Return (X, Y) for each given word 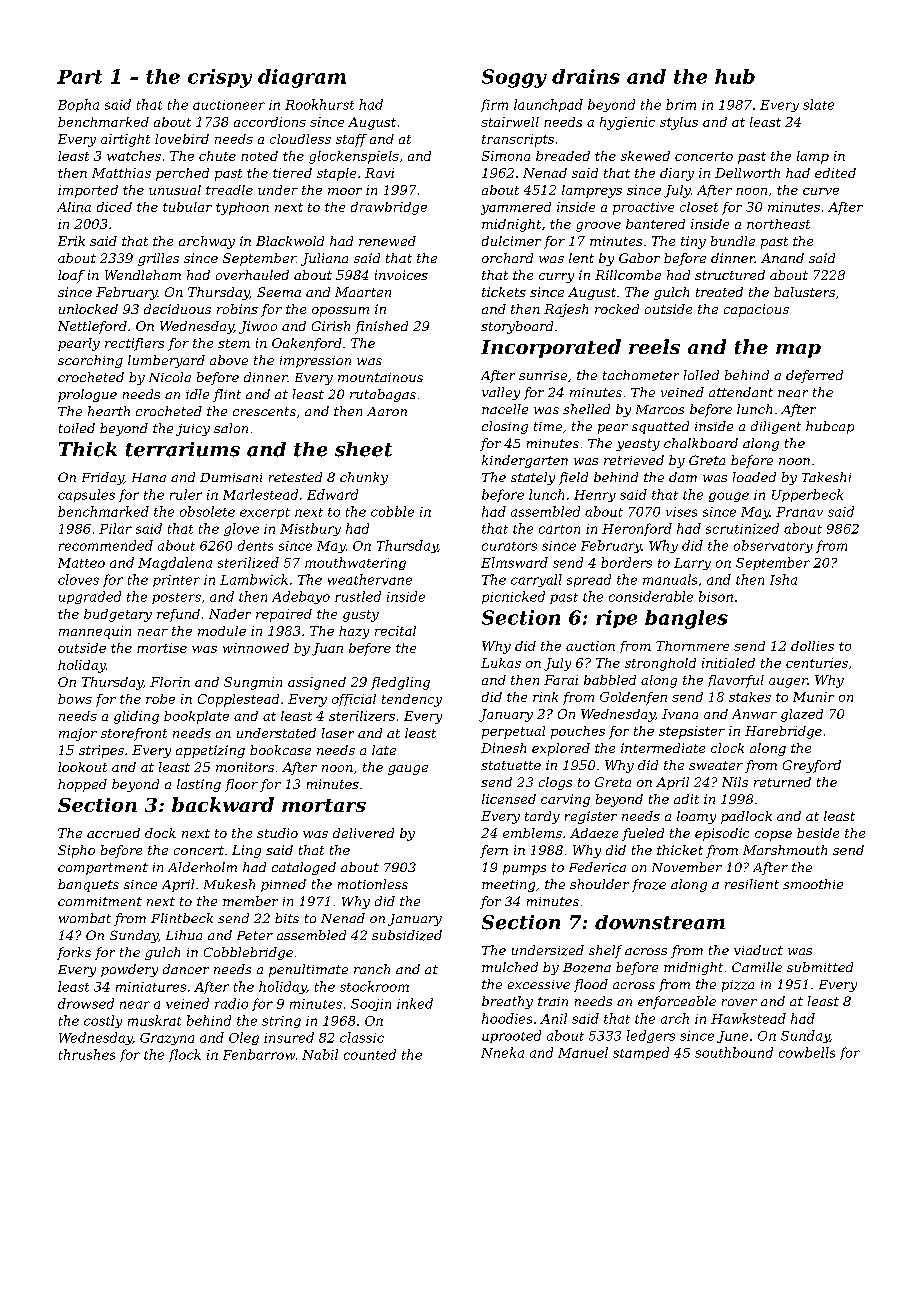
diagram (302, 78)
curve (821, 191)
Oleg (244, 1038)
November (687, 867)
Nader (230, 614)
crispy (220, 78)
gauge (408, 770)
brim (681, 104)
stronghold (660, 664)
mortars (324, 805)
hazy (354, 632)
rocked (617, 309)
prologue (87, 395)
